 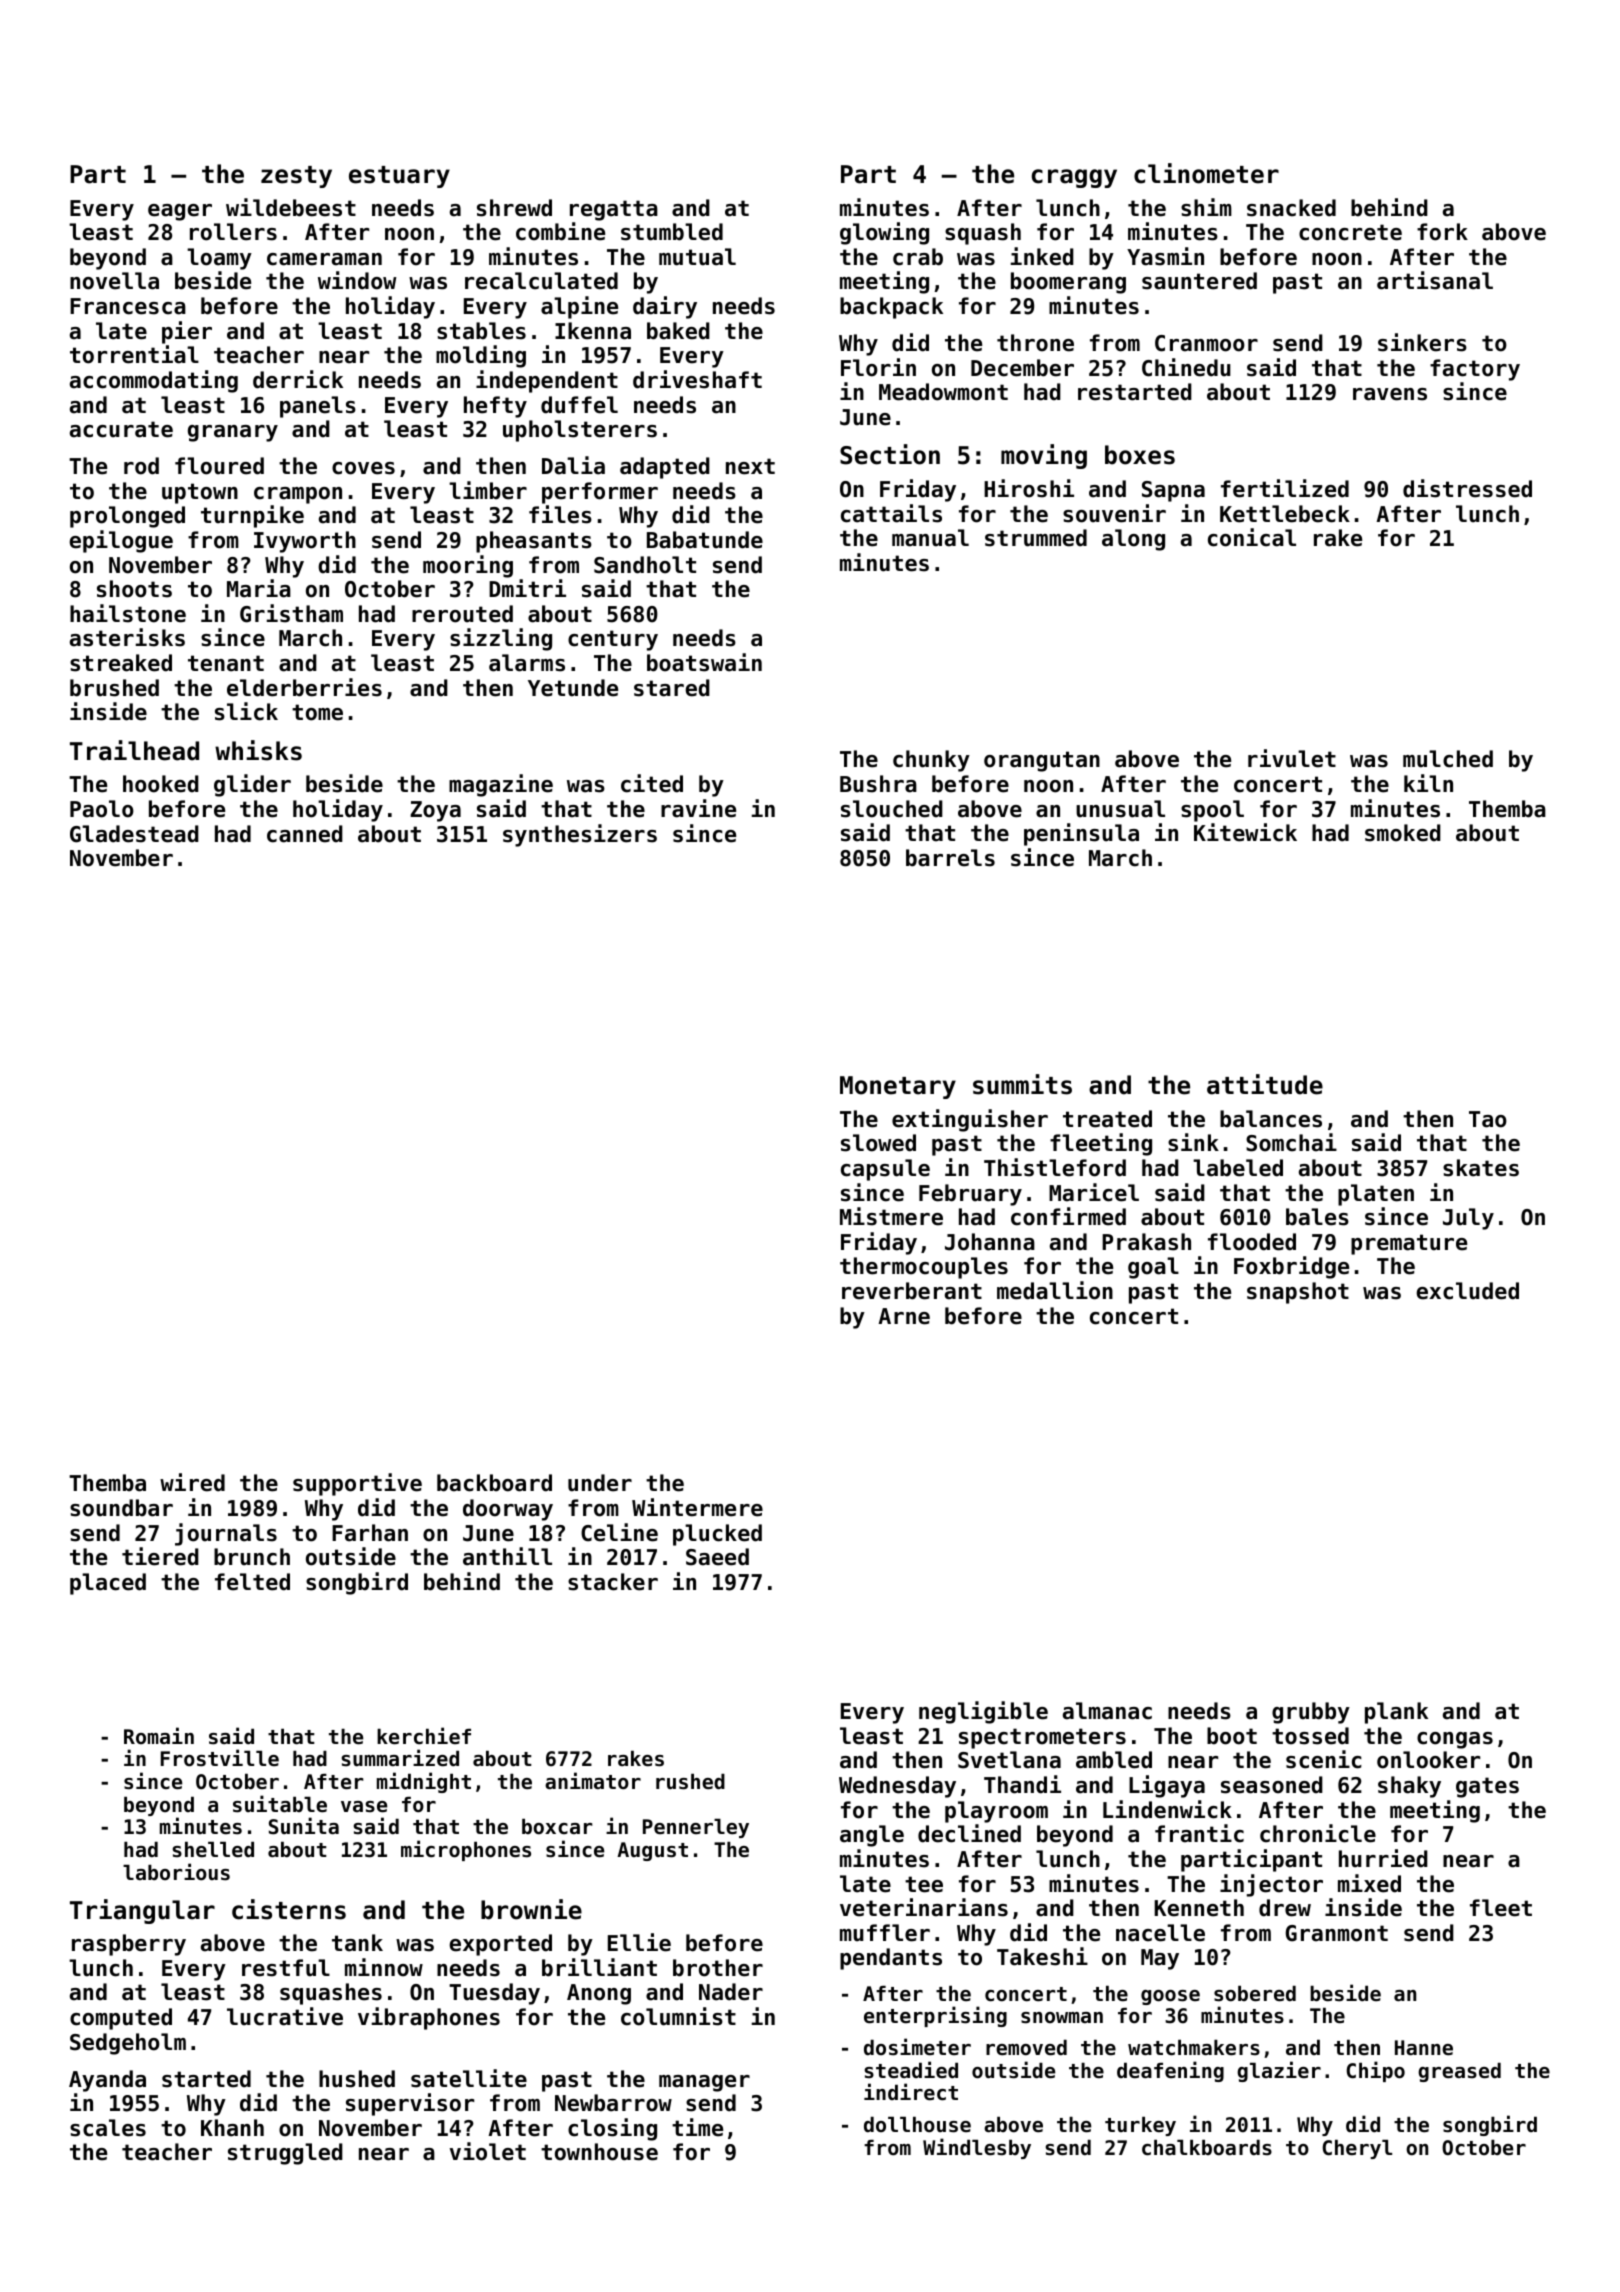 I want to click on smoked, so click(x=1403, y=833).
